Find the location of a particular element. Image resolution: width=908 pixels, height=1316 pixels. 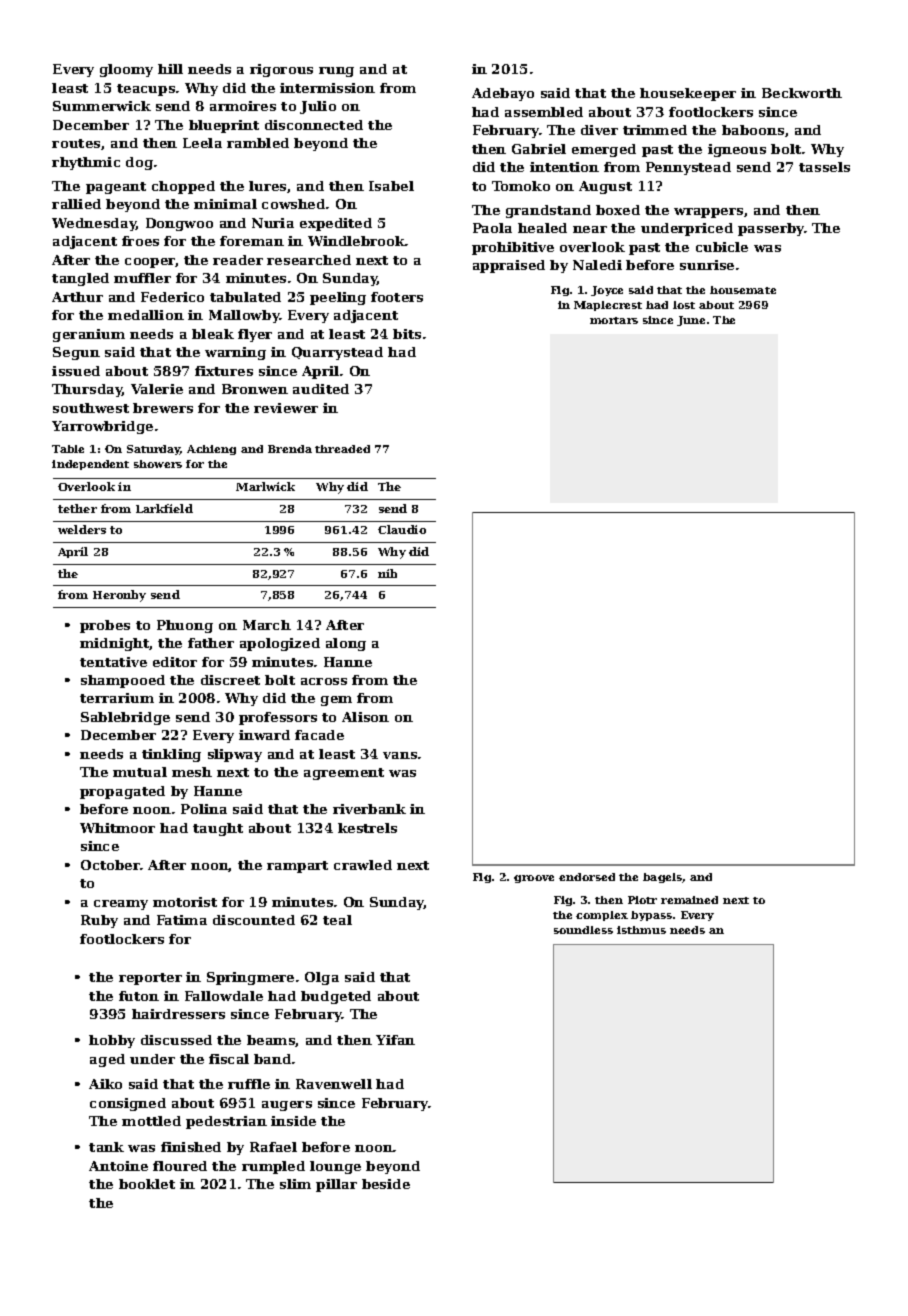

vans is located at coordinates (400, 755).
